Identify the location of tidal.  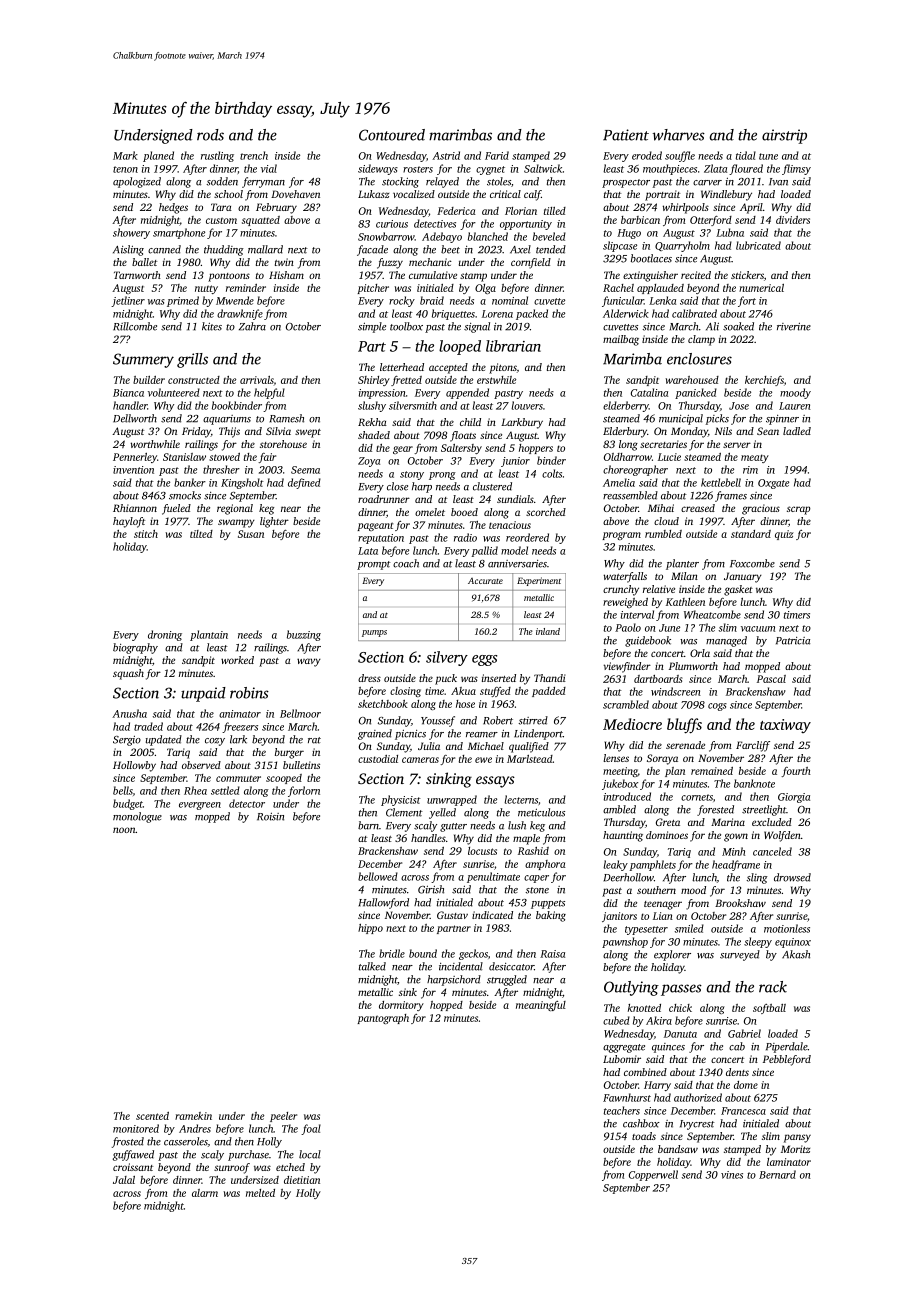
(746, 155).
